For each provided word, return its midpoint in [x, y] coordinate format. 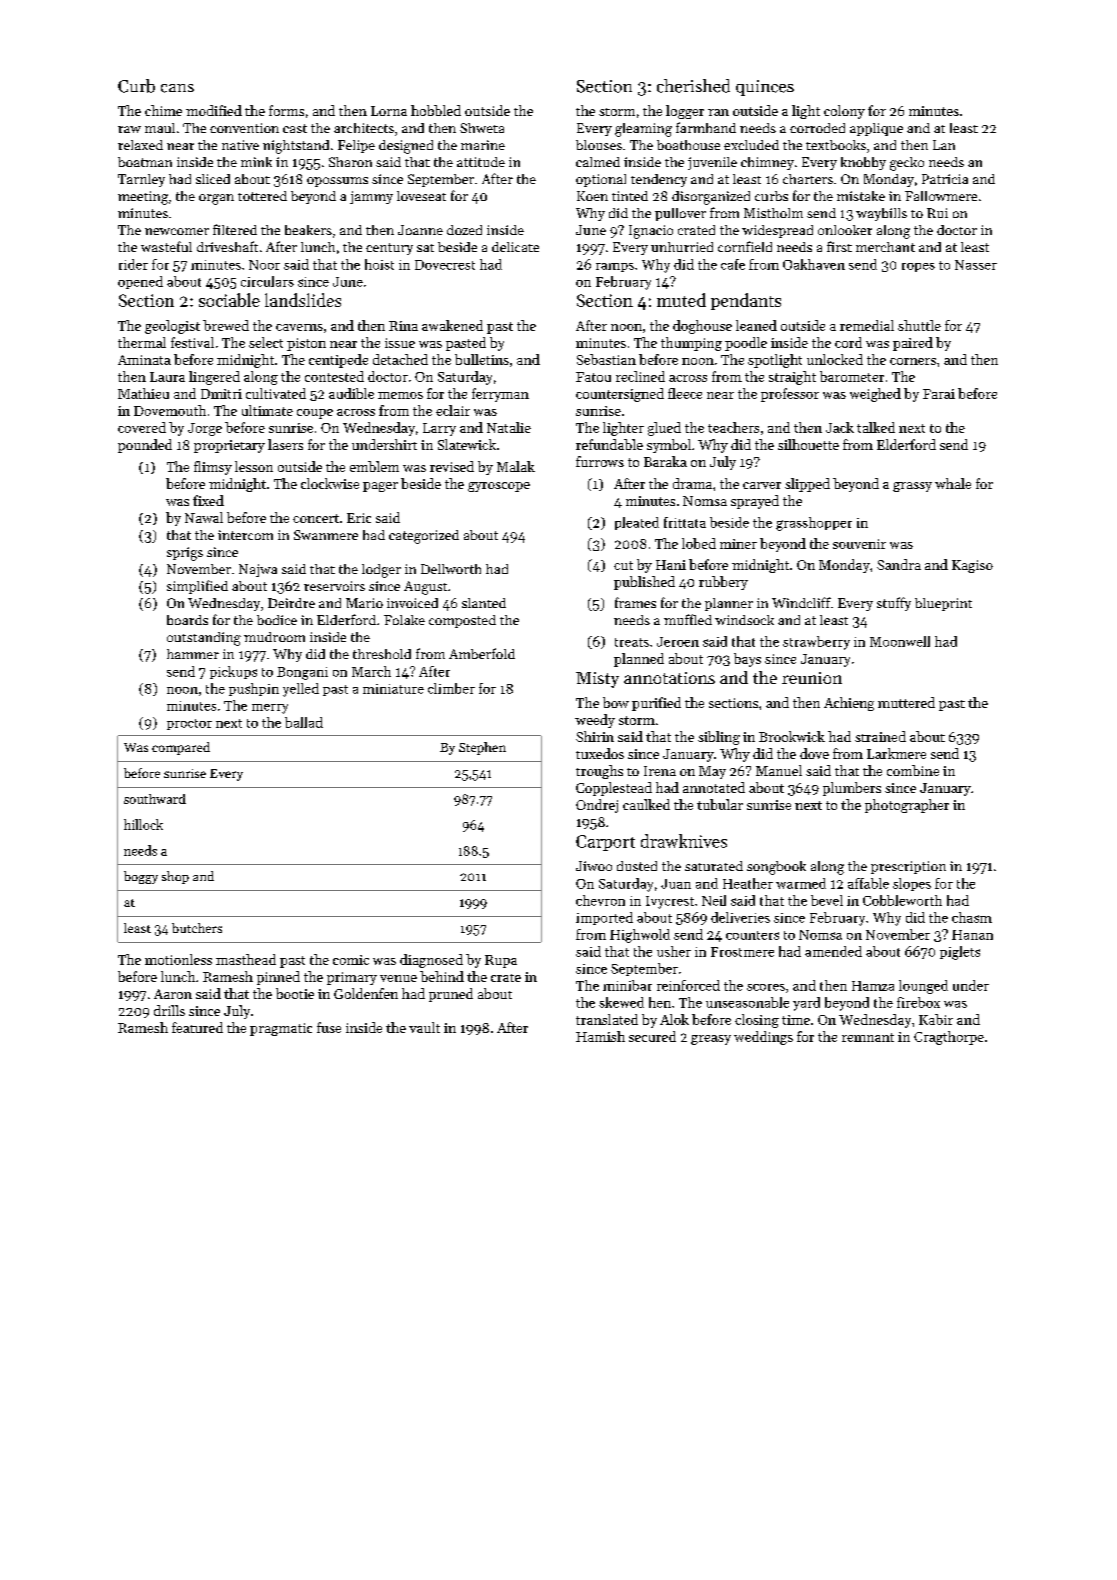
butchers [197, 928]
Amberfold [482, 653]
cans [177, 88]
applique [876, 129]
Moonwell [900, 641]
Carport [605, 843]
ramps [615, 267]
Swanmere [326, 535]
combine [913, 770]
